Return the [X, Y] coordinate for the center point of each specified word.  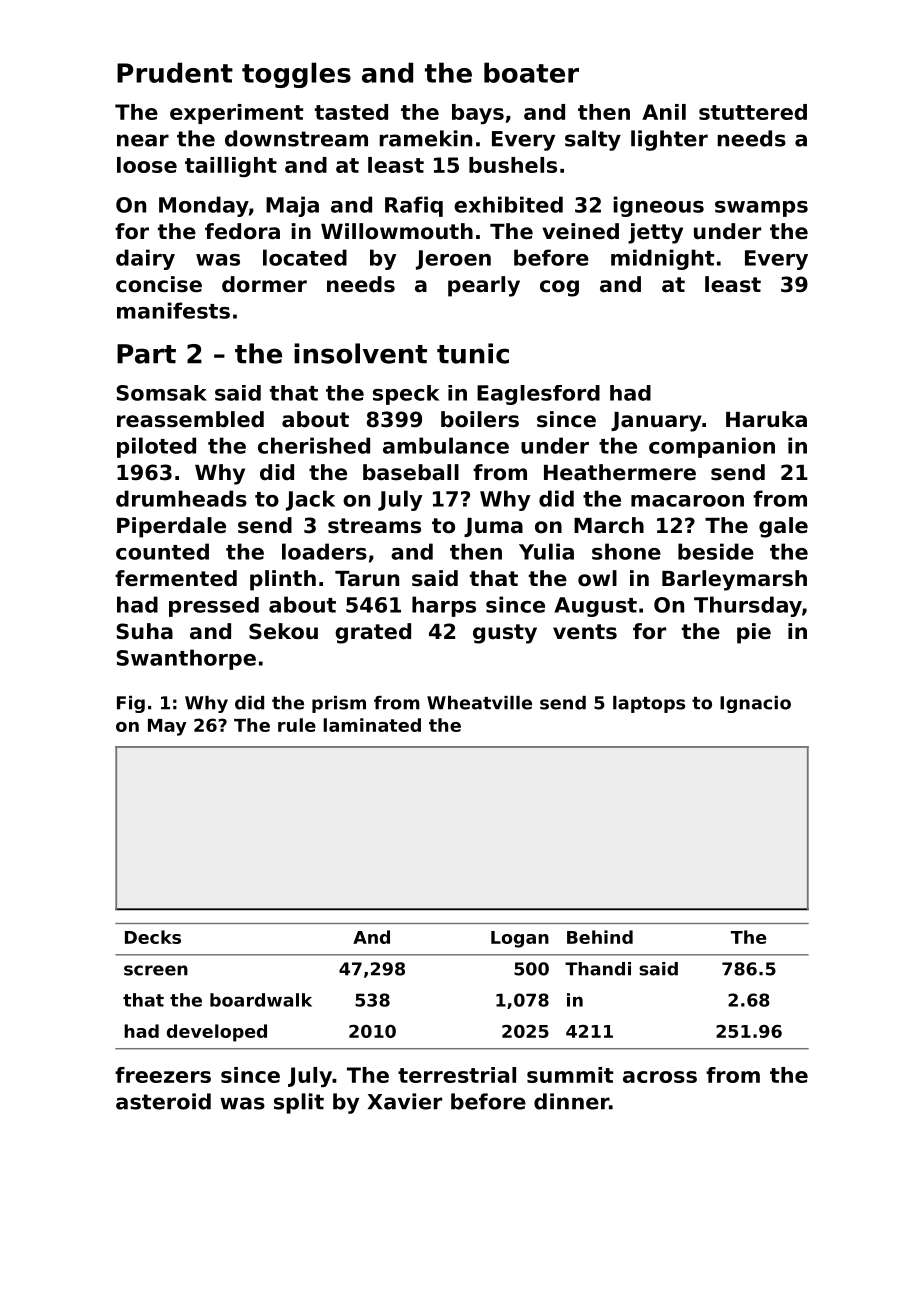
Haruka [766, 419]
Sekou [283, 631]
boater [531, 72]
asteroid [163, 1101]
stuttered [753, 112]
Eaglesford [538, 395]
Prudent [175, 72]
